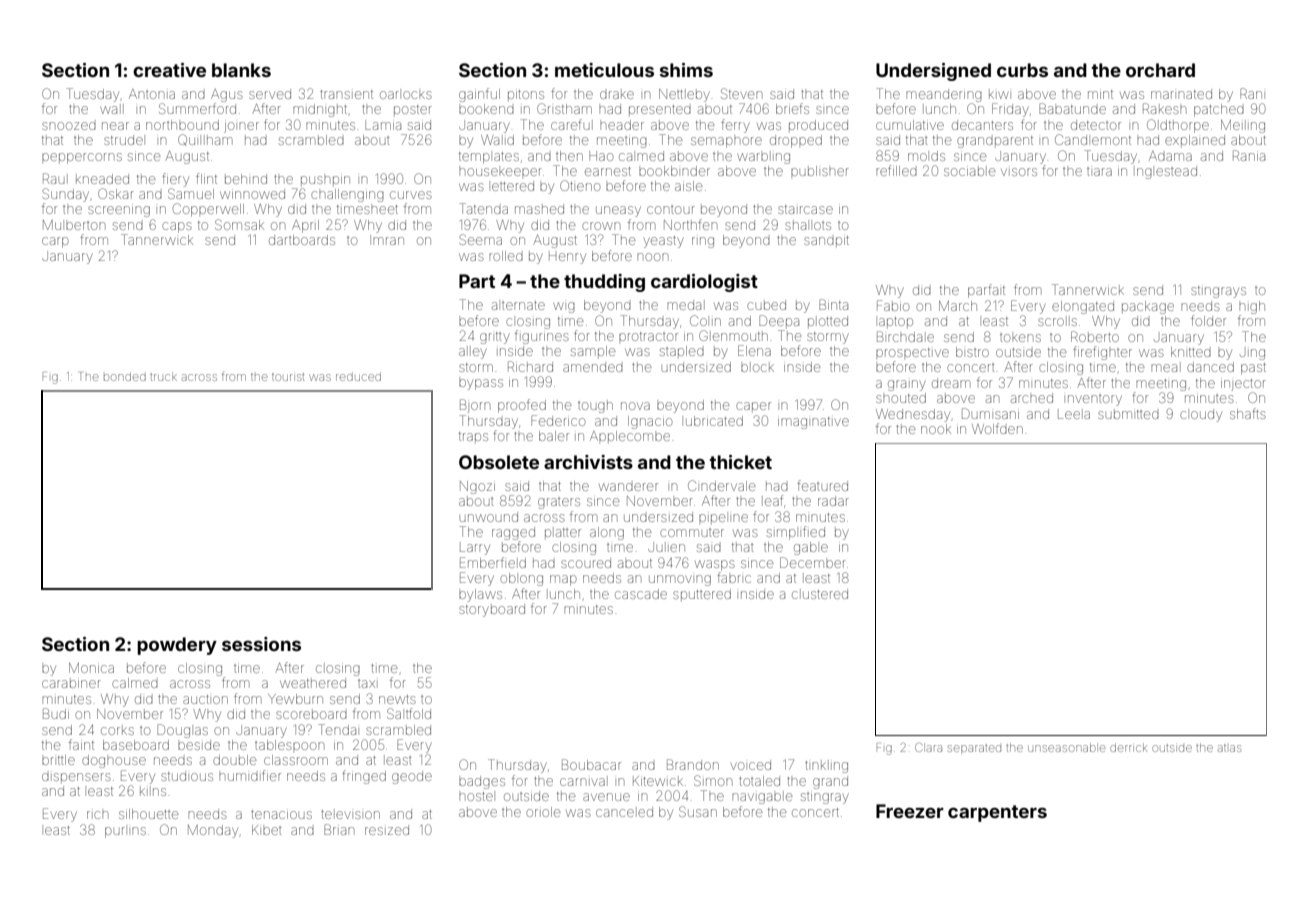  Describe the element at coordinates (295, 699) in the screenshot. I see `Yewburn` at that location.
